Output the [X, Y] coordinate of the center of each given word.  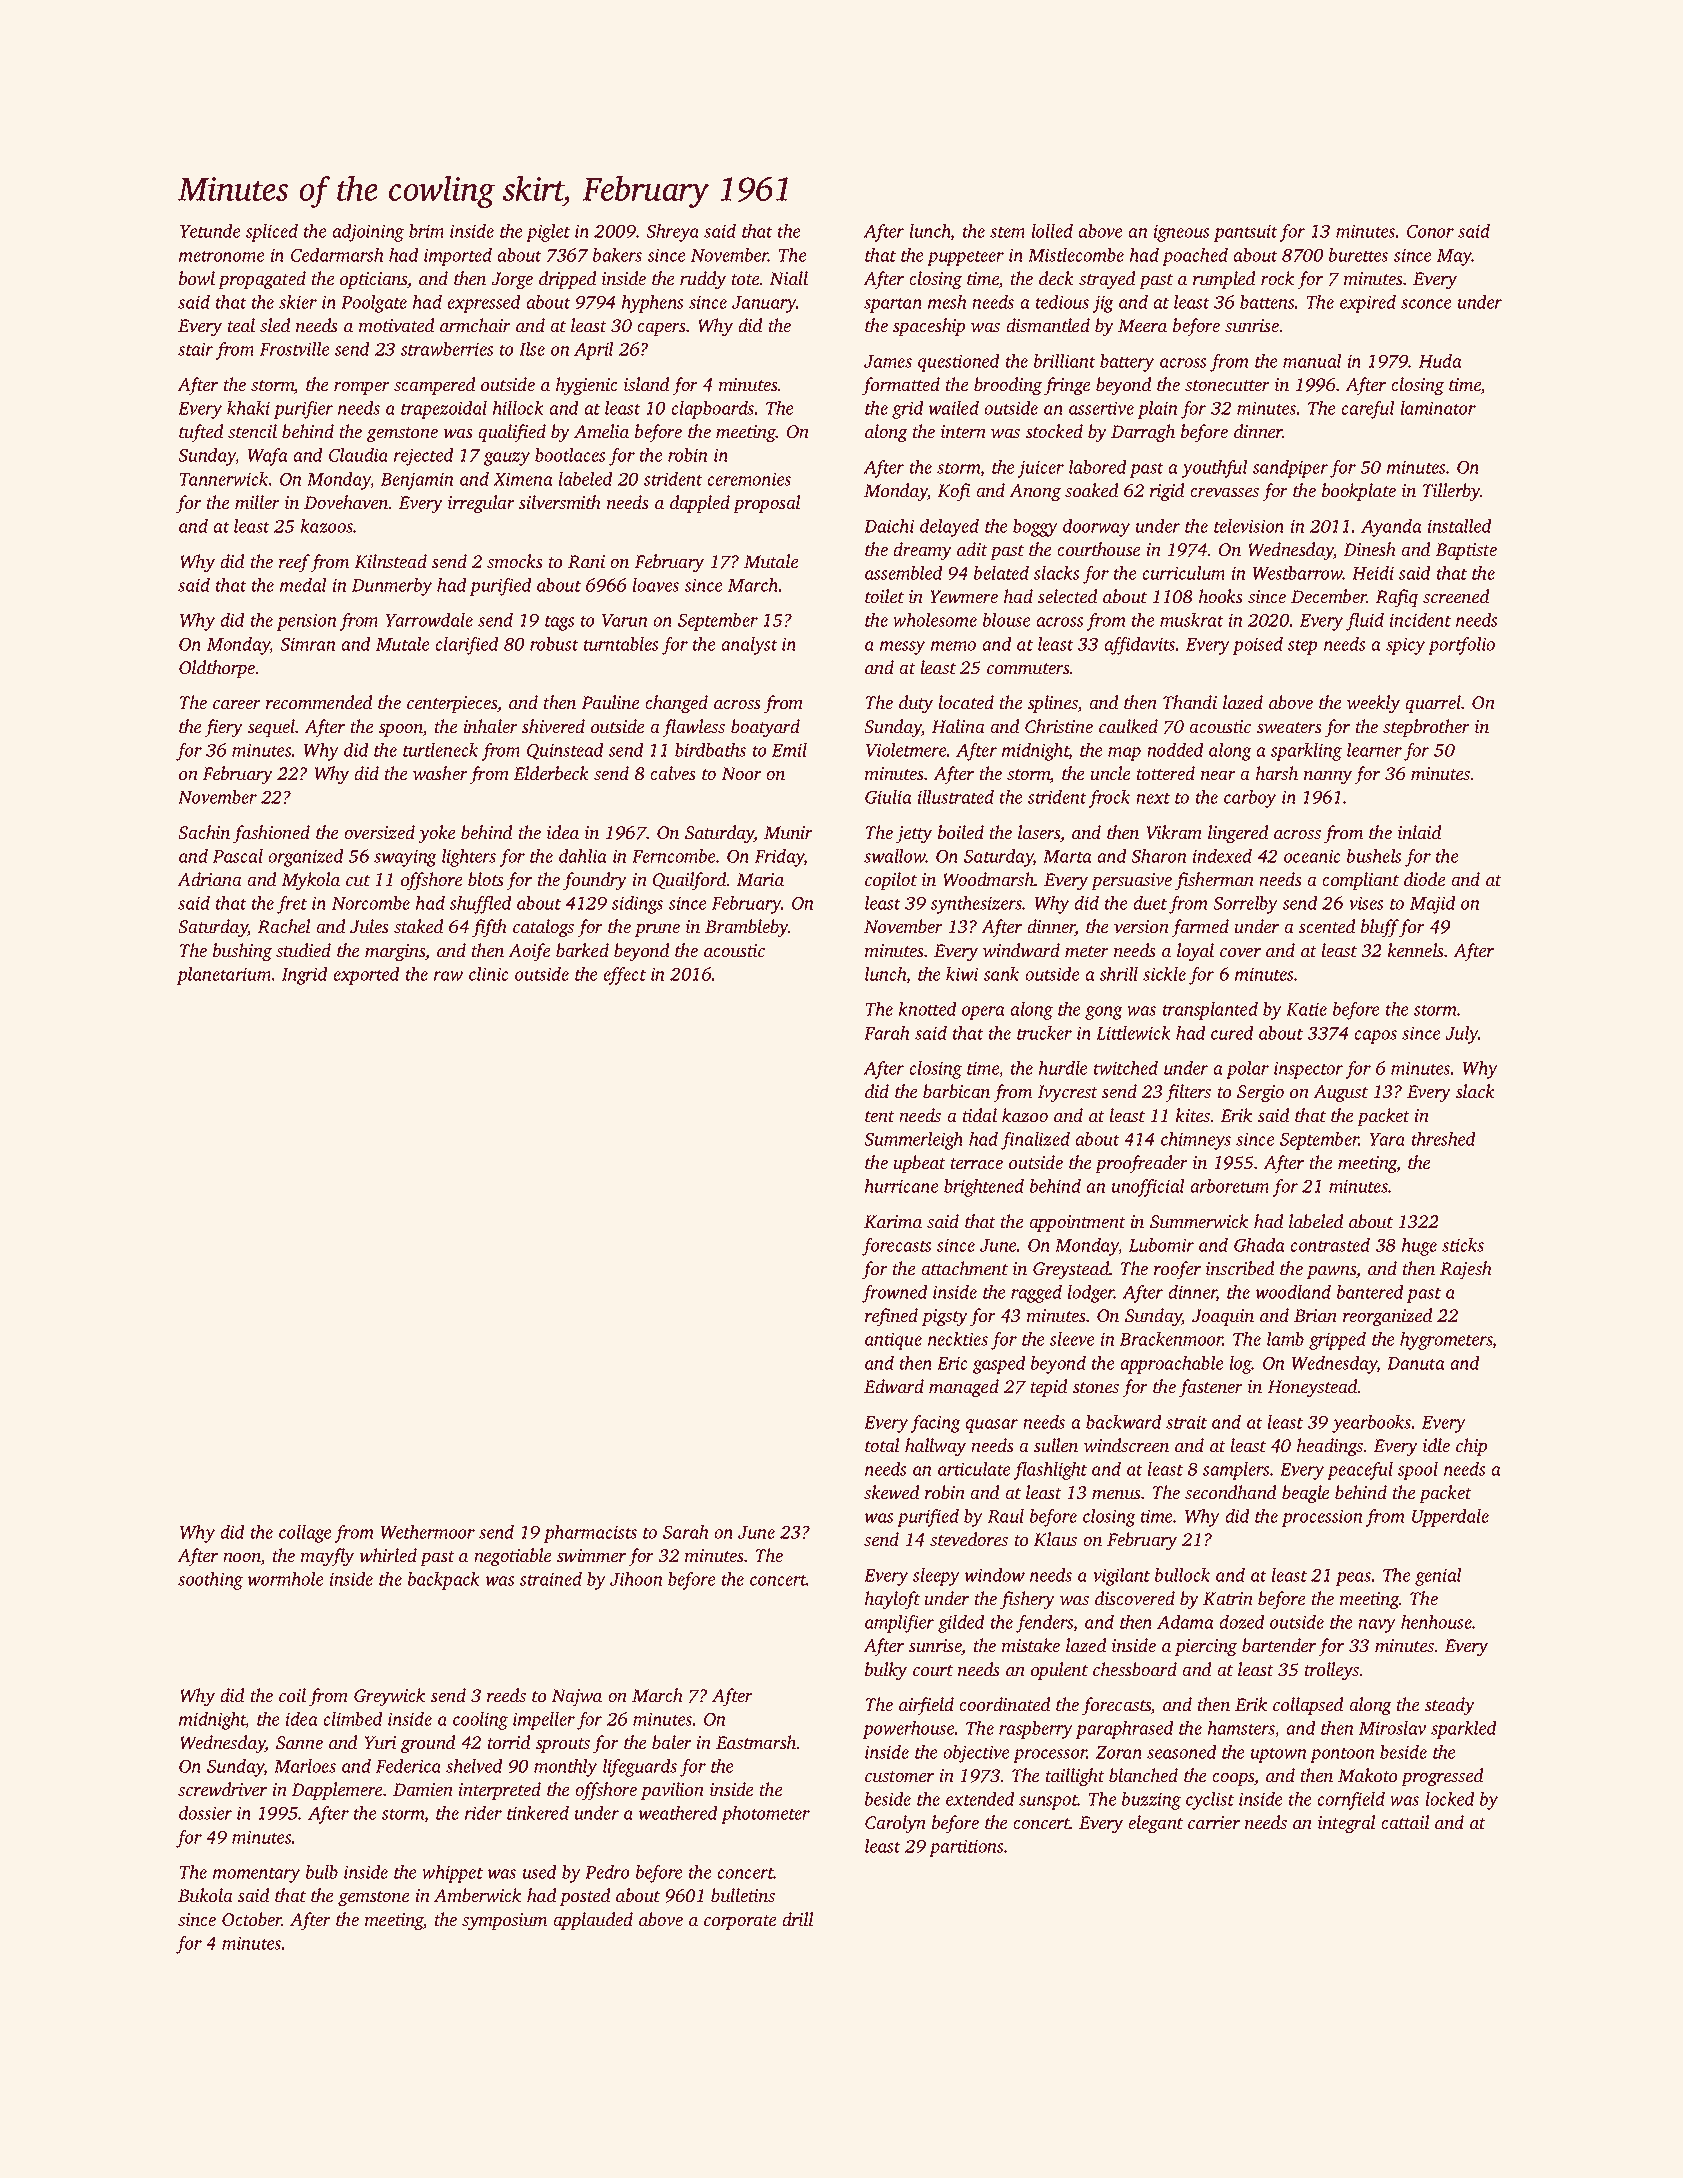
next [1153, 798]
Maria [760, 879]
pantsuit [1246, 233]
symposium [504, 1922]
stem [1007, 232]
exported [366, 976]
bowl [197, 278]
